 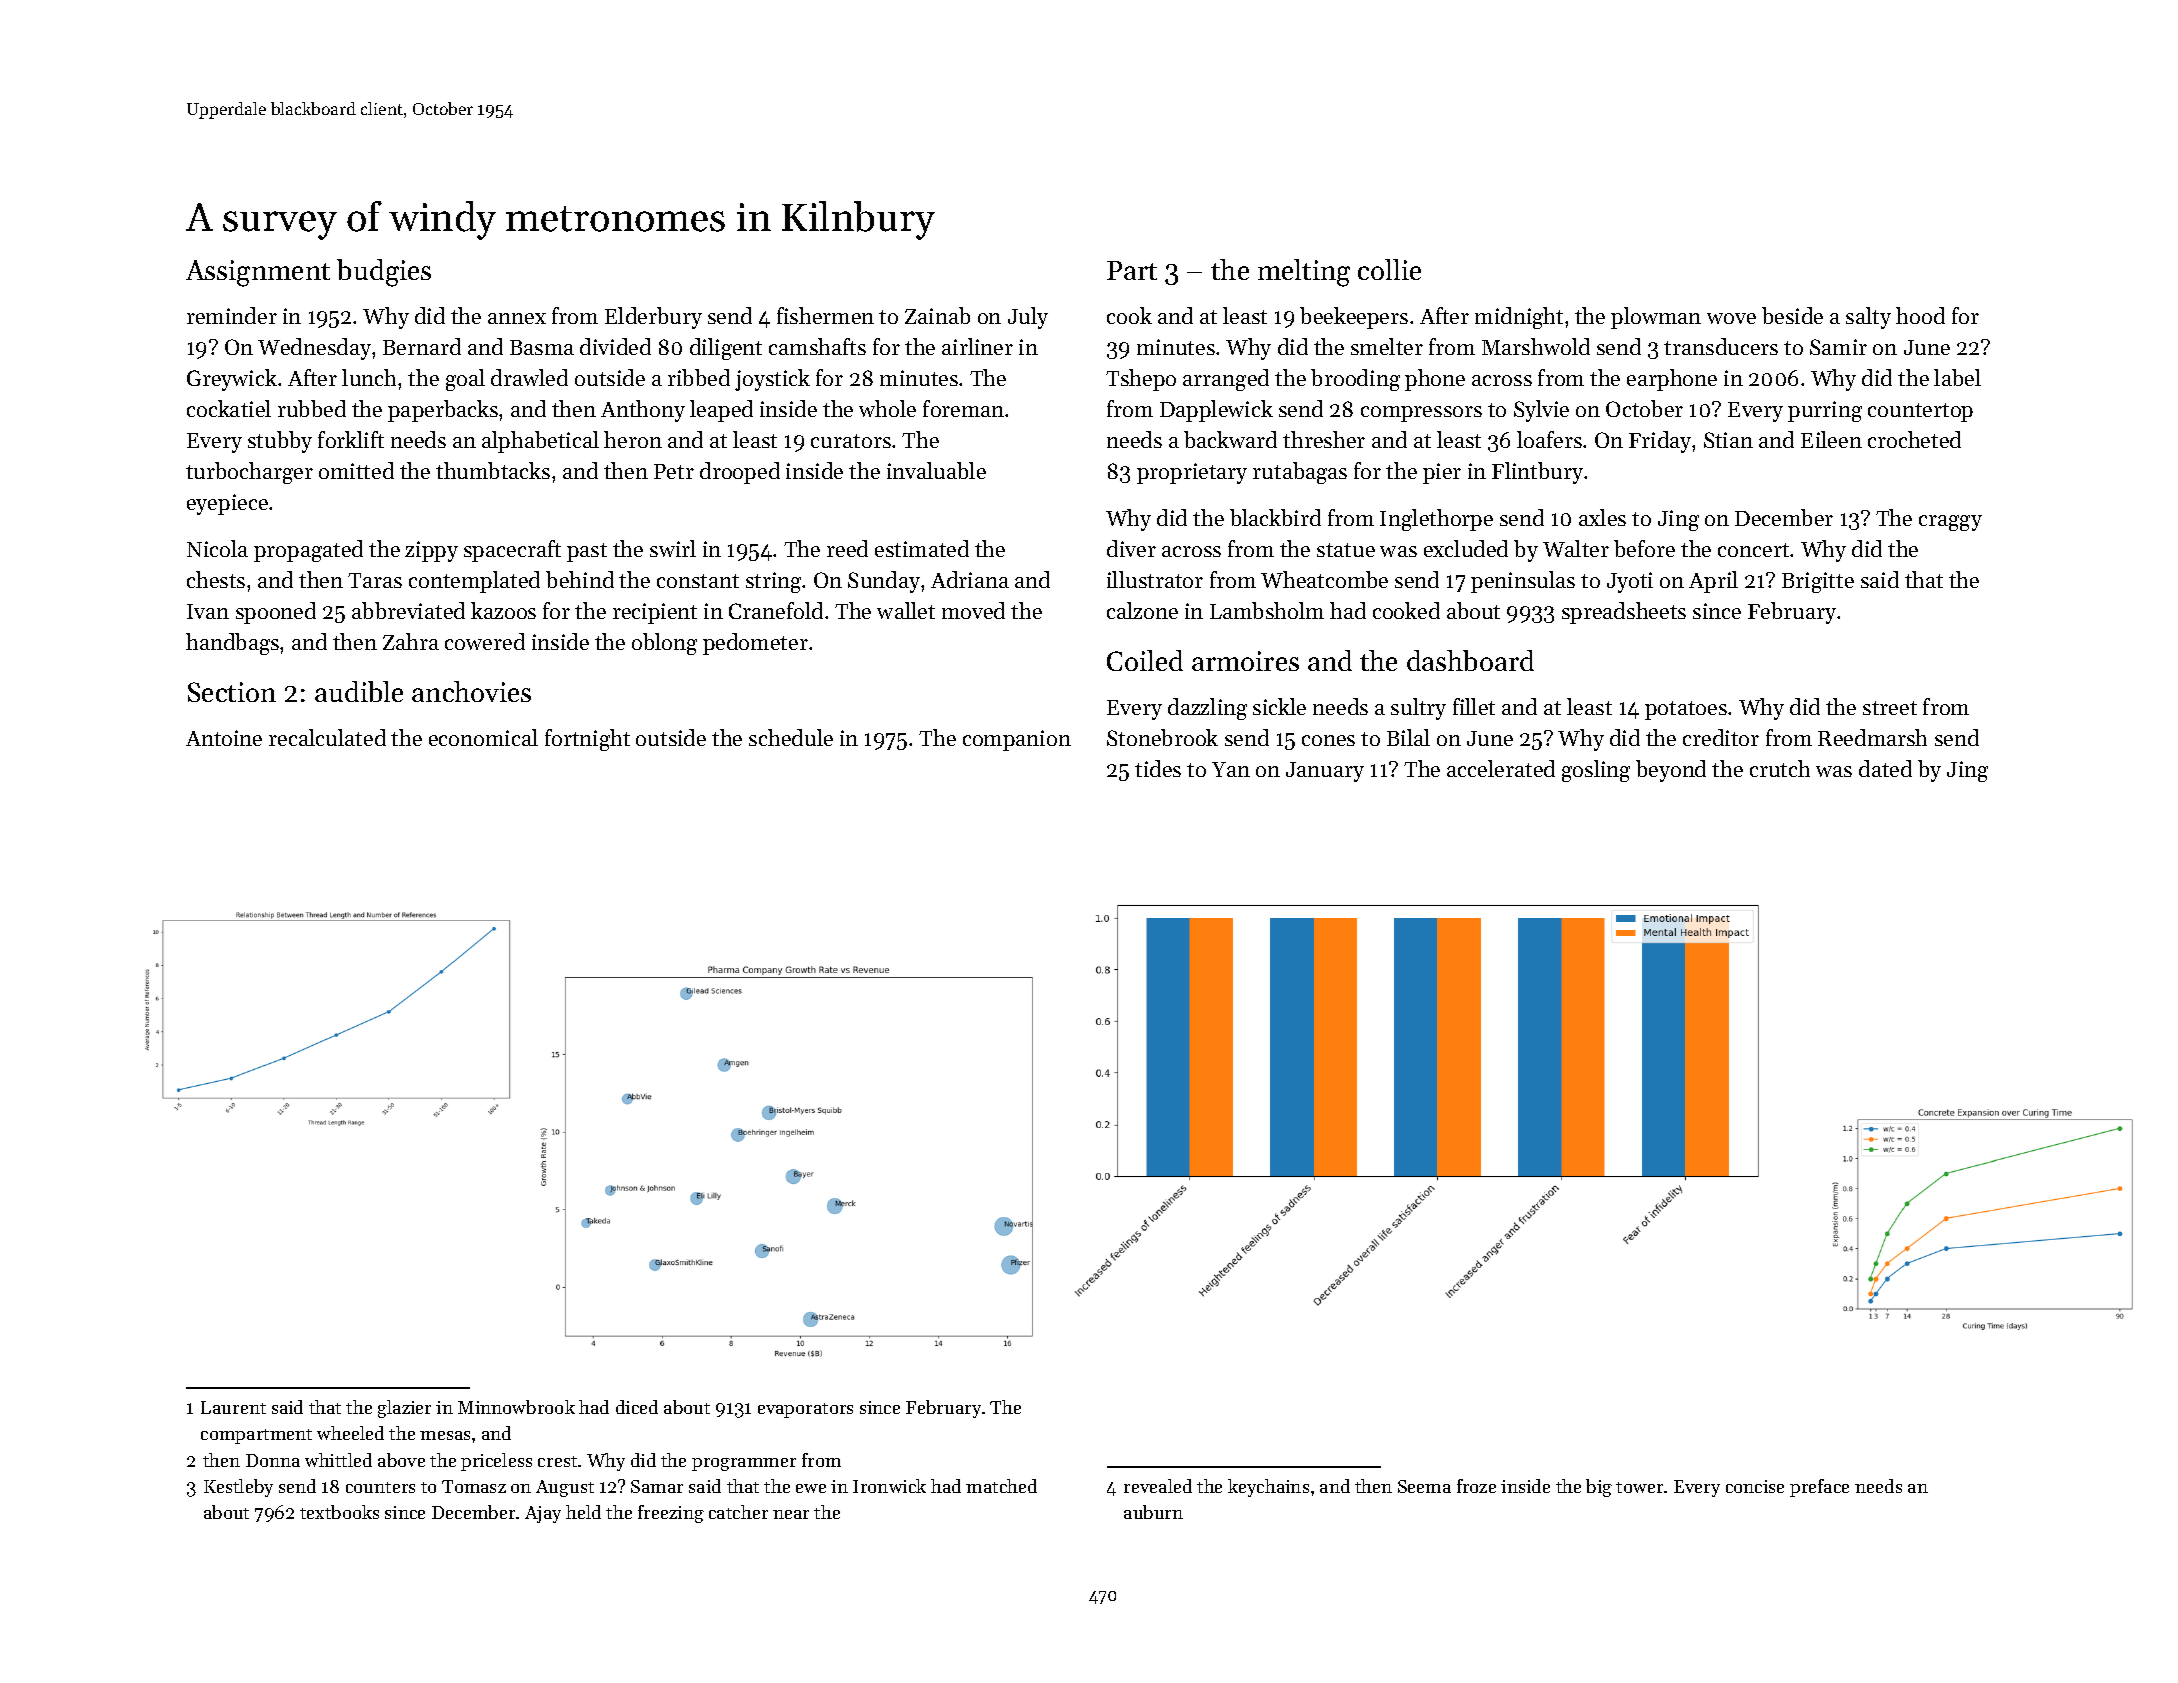 What do you see at coordinates (404, 1409) in the screenshot?
I see `glazier` at bounding box center [404, 1409].
